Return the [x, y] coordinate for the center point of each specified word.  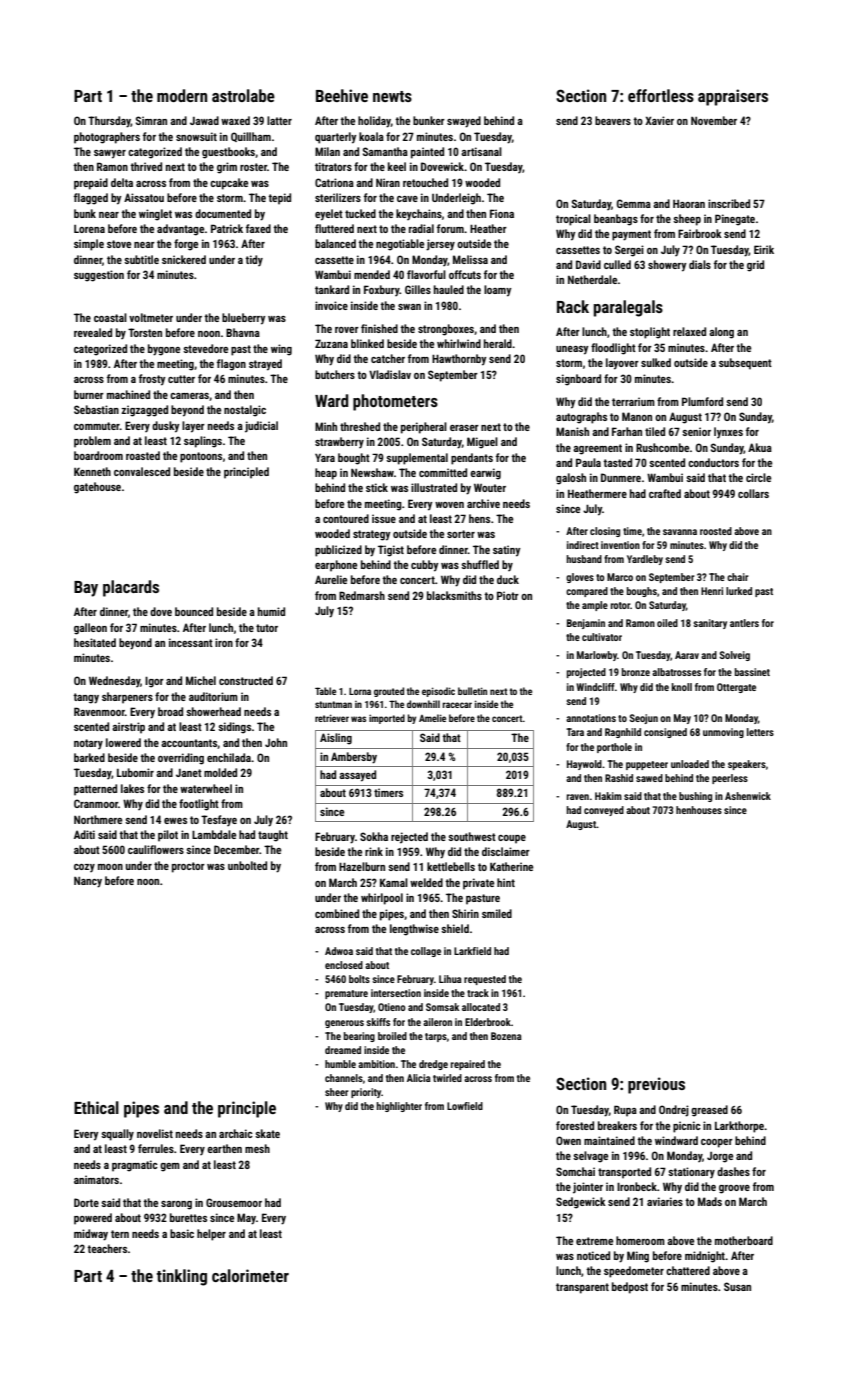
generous [344, 1024]
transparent [582, 1288]
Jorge [720, 1157]
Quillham [251, 137]
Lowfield [465, 1106]
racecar [457, 705]
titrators [333, 166]
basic [182, 1233]
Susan [737, 1286]
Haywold [584, 765]
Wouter [490, 488]
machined [128, 394]
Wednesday [114, 681]
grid [755, 266]
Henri [712, 591]
